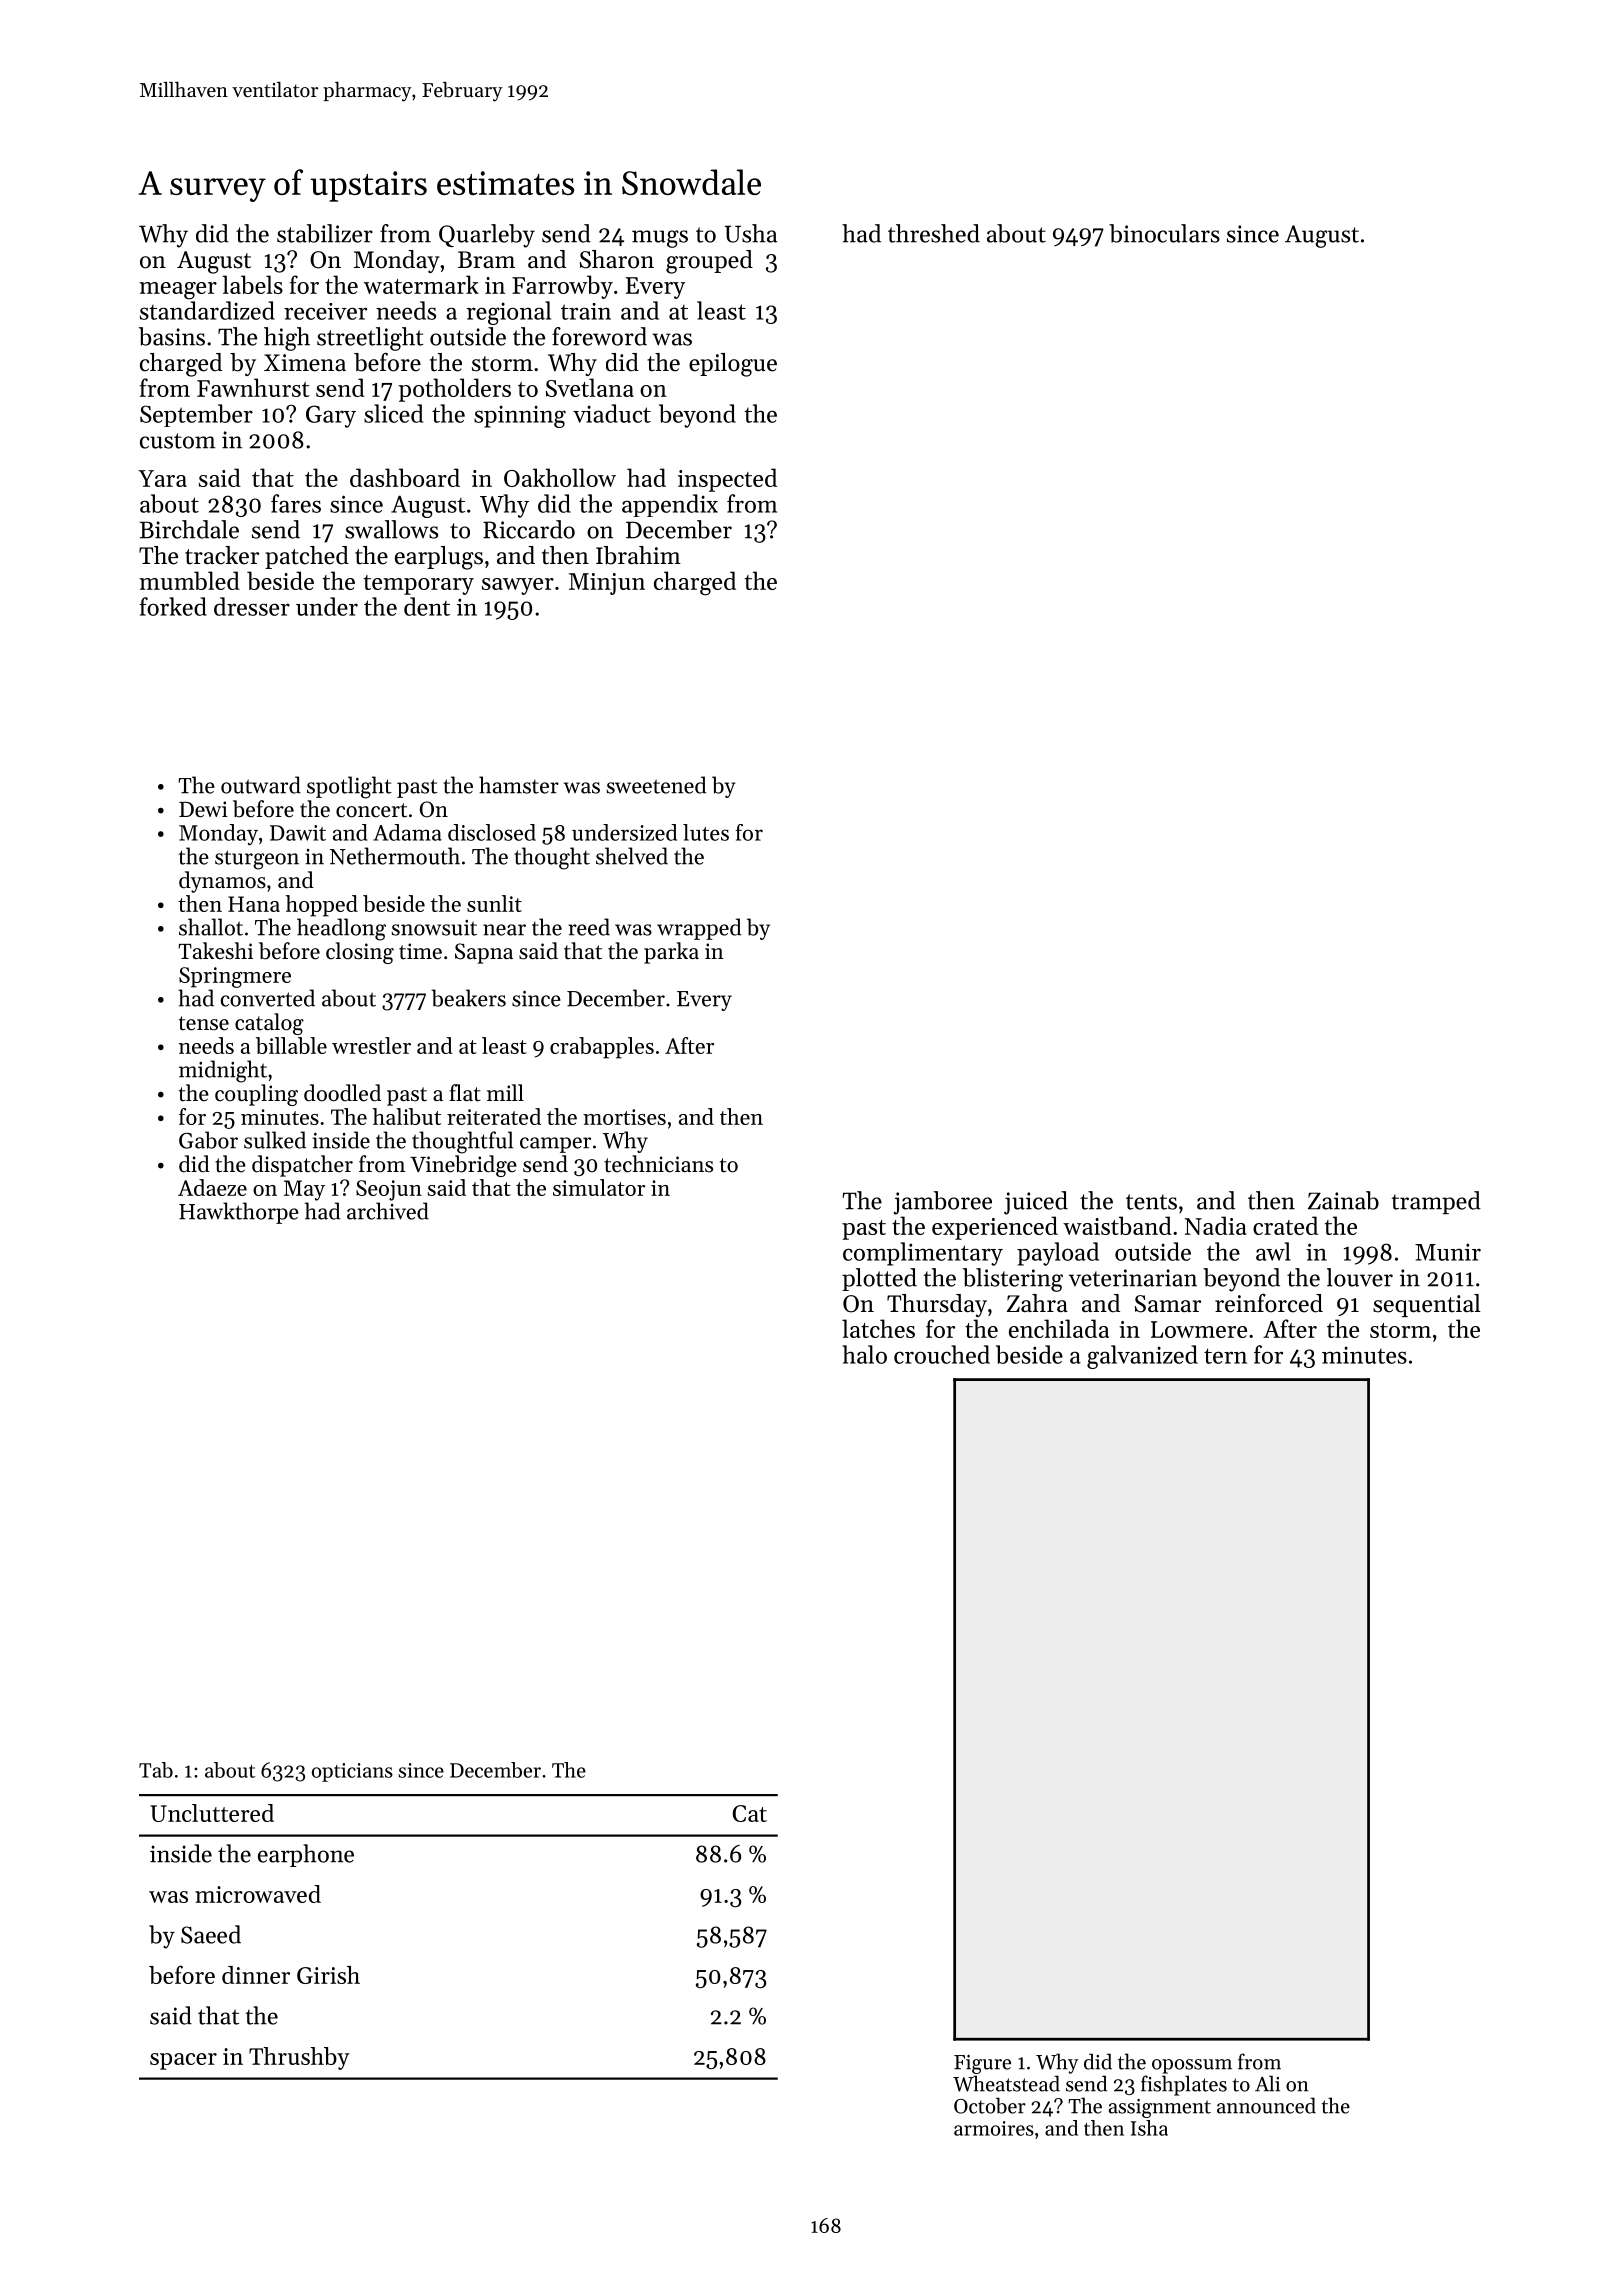  Describe the element at coordinates (299, 2058) in the screenshot. I see `Thrushby` at that location.
